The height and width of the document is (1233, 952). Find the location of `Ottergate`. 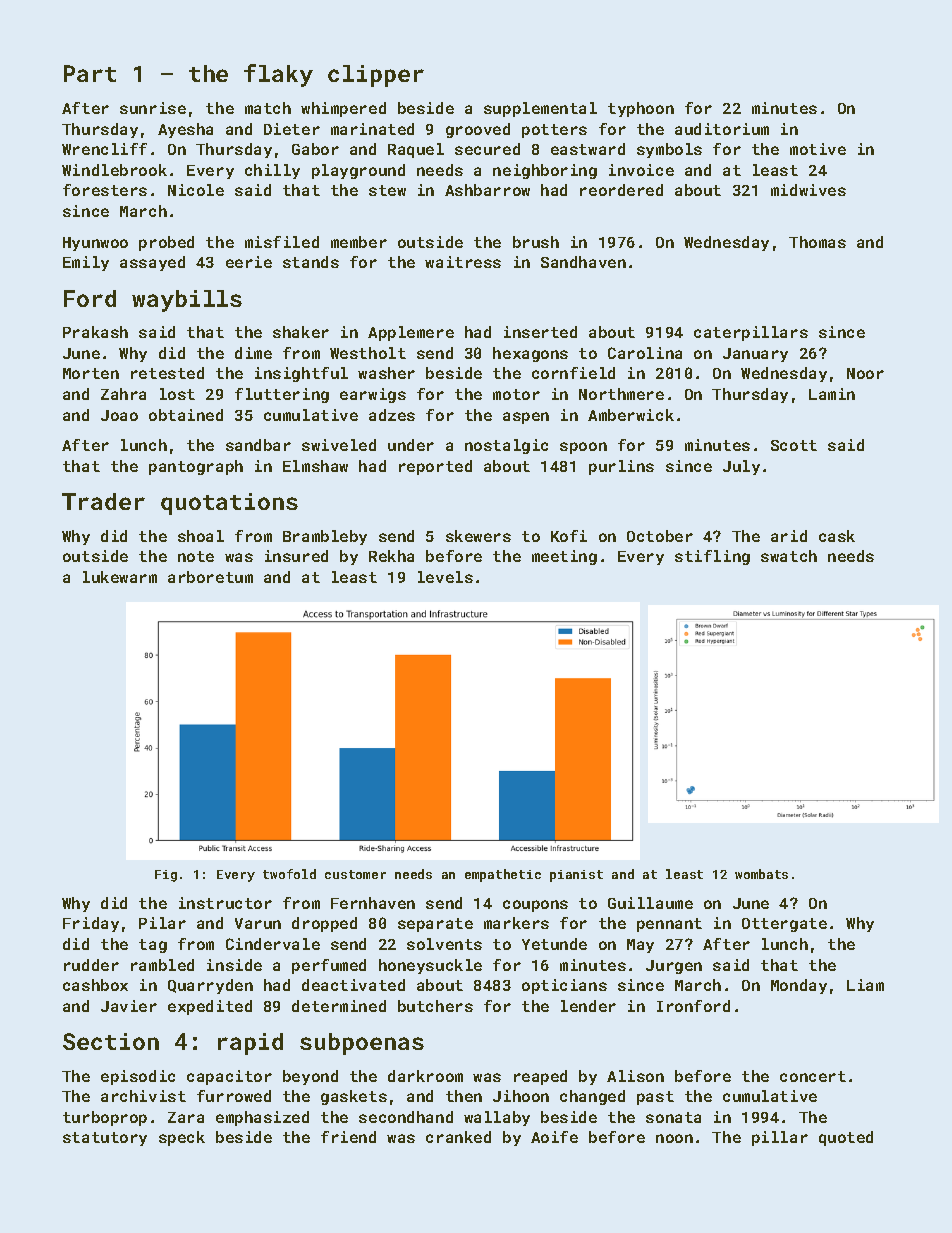

Ottergate is located at coordinates (784, 925).
